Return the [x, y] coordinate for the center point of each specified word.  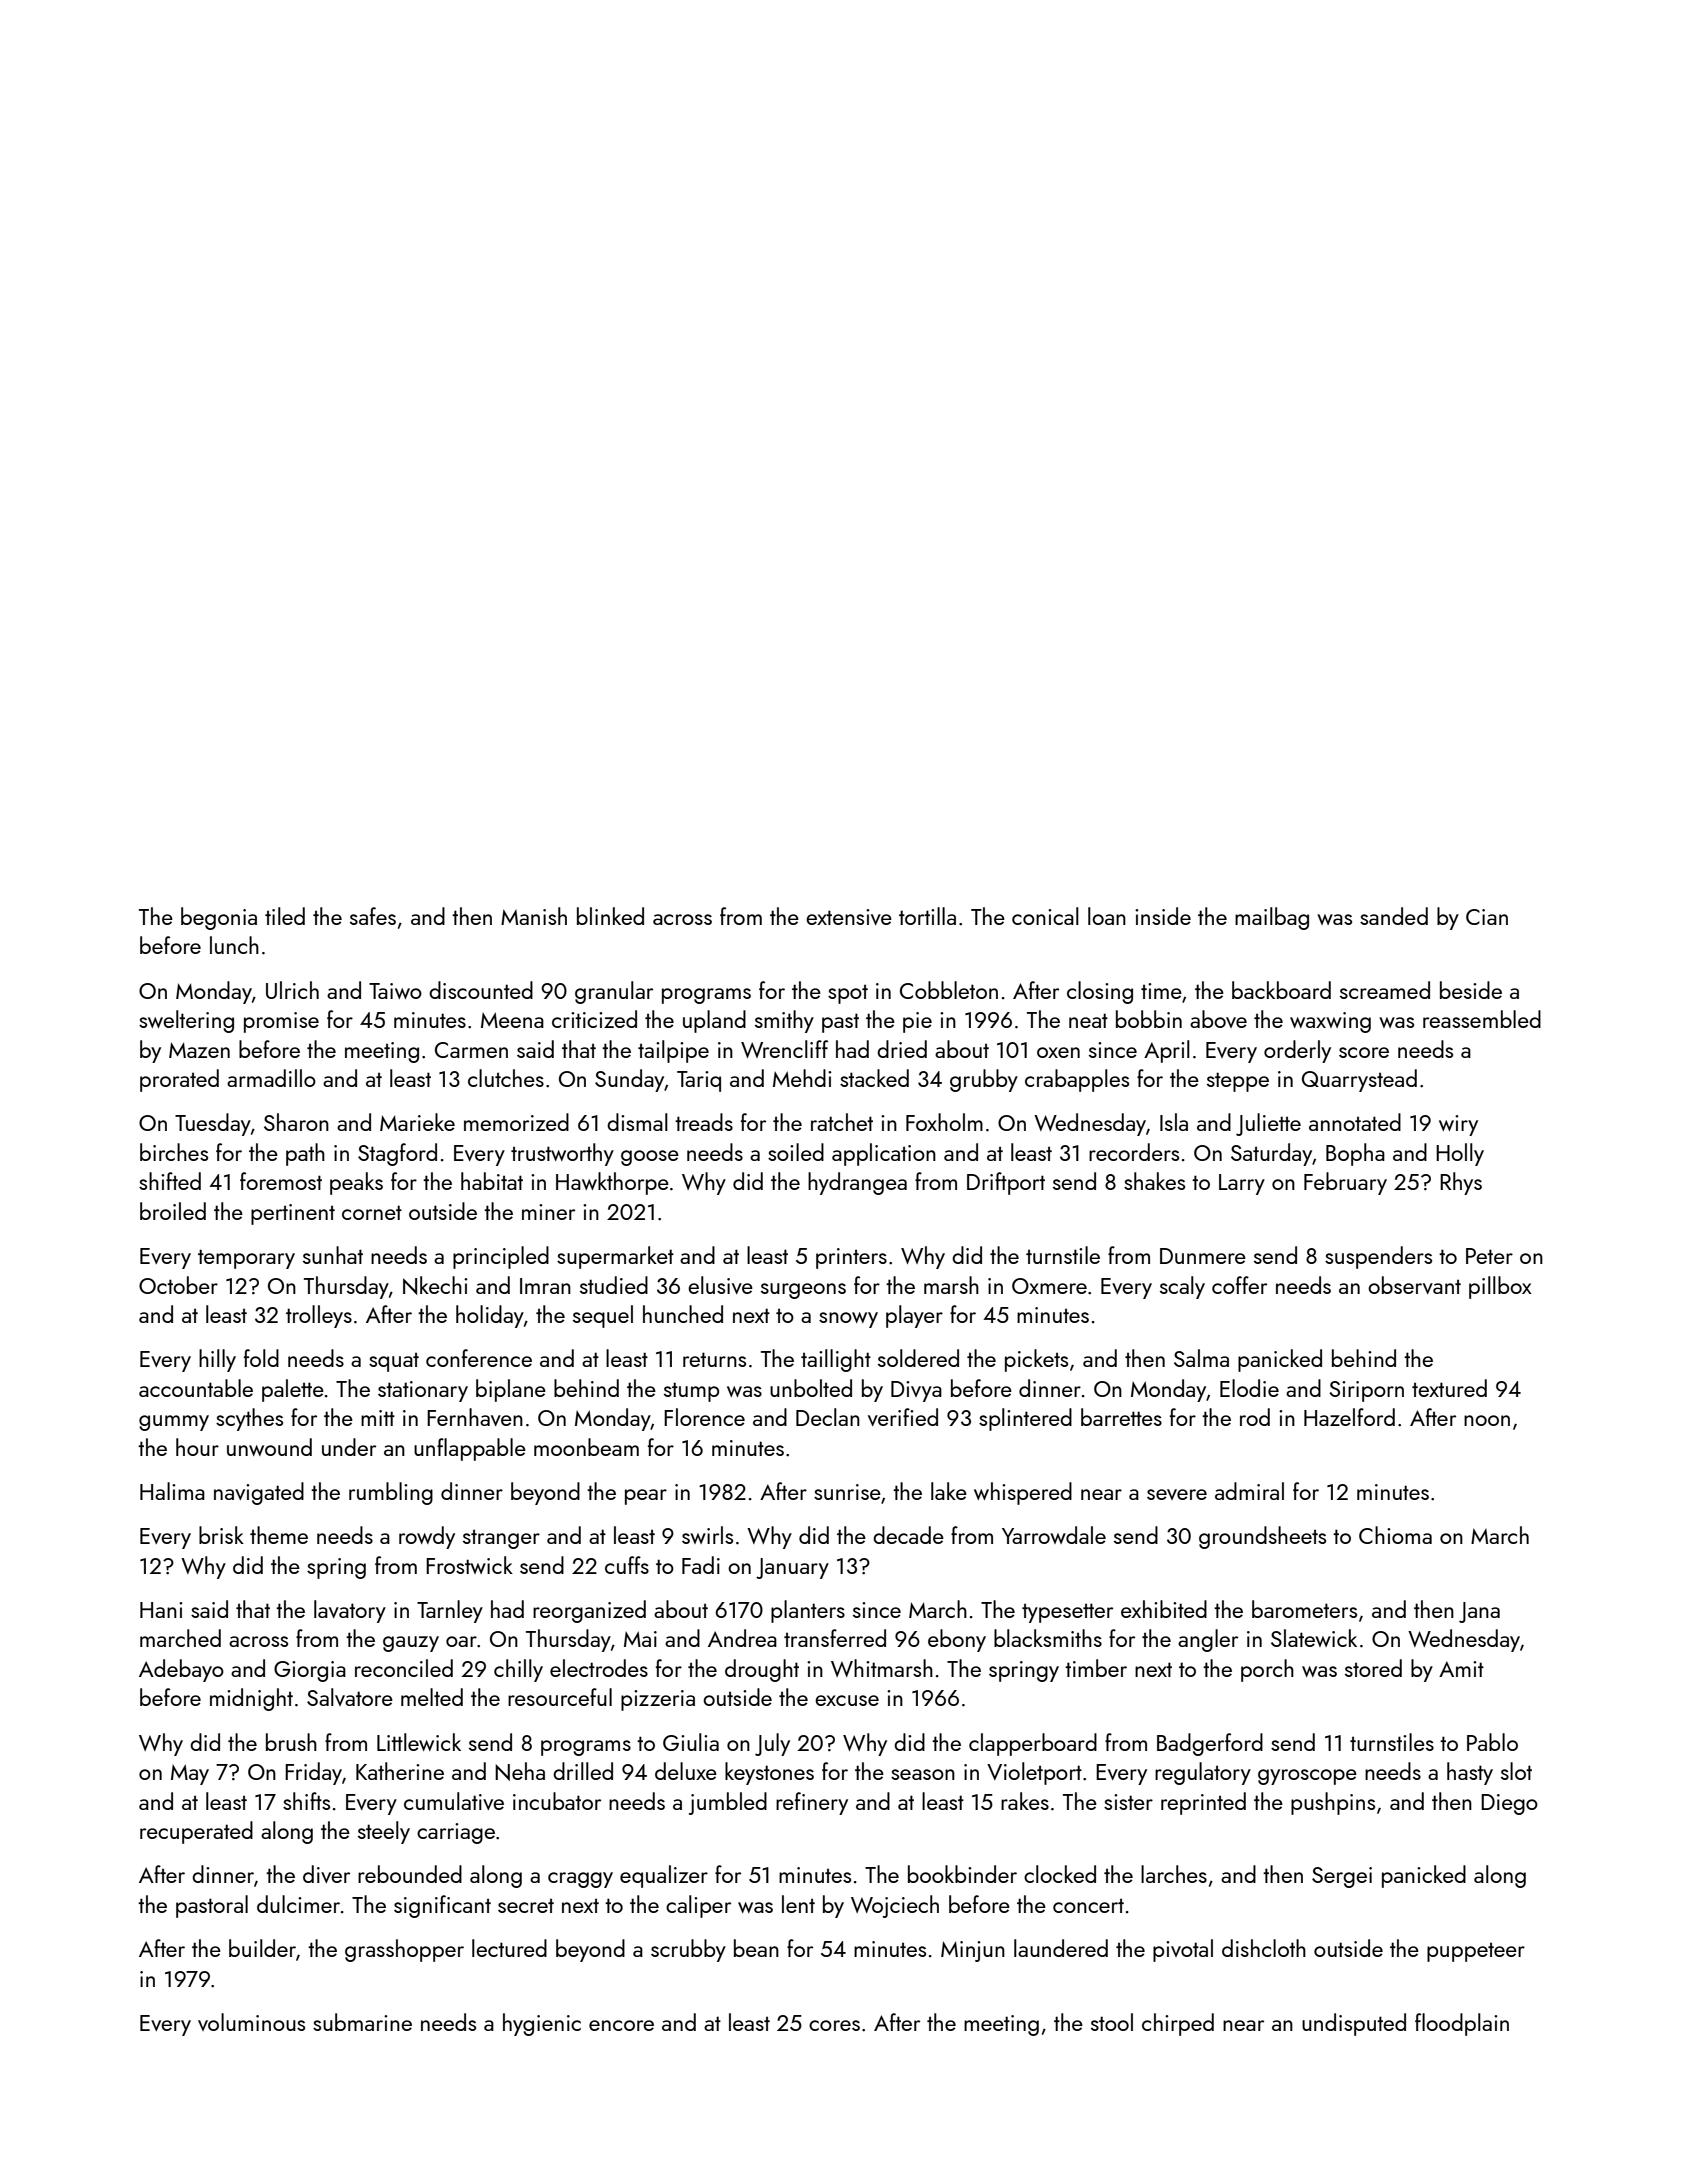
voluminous [251, 2022]
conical [1045, 916]
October [178, 1285]
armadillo [271, 1078]
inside [1163, 916]
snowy [848, 1320]
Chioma [1395, 1535]
